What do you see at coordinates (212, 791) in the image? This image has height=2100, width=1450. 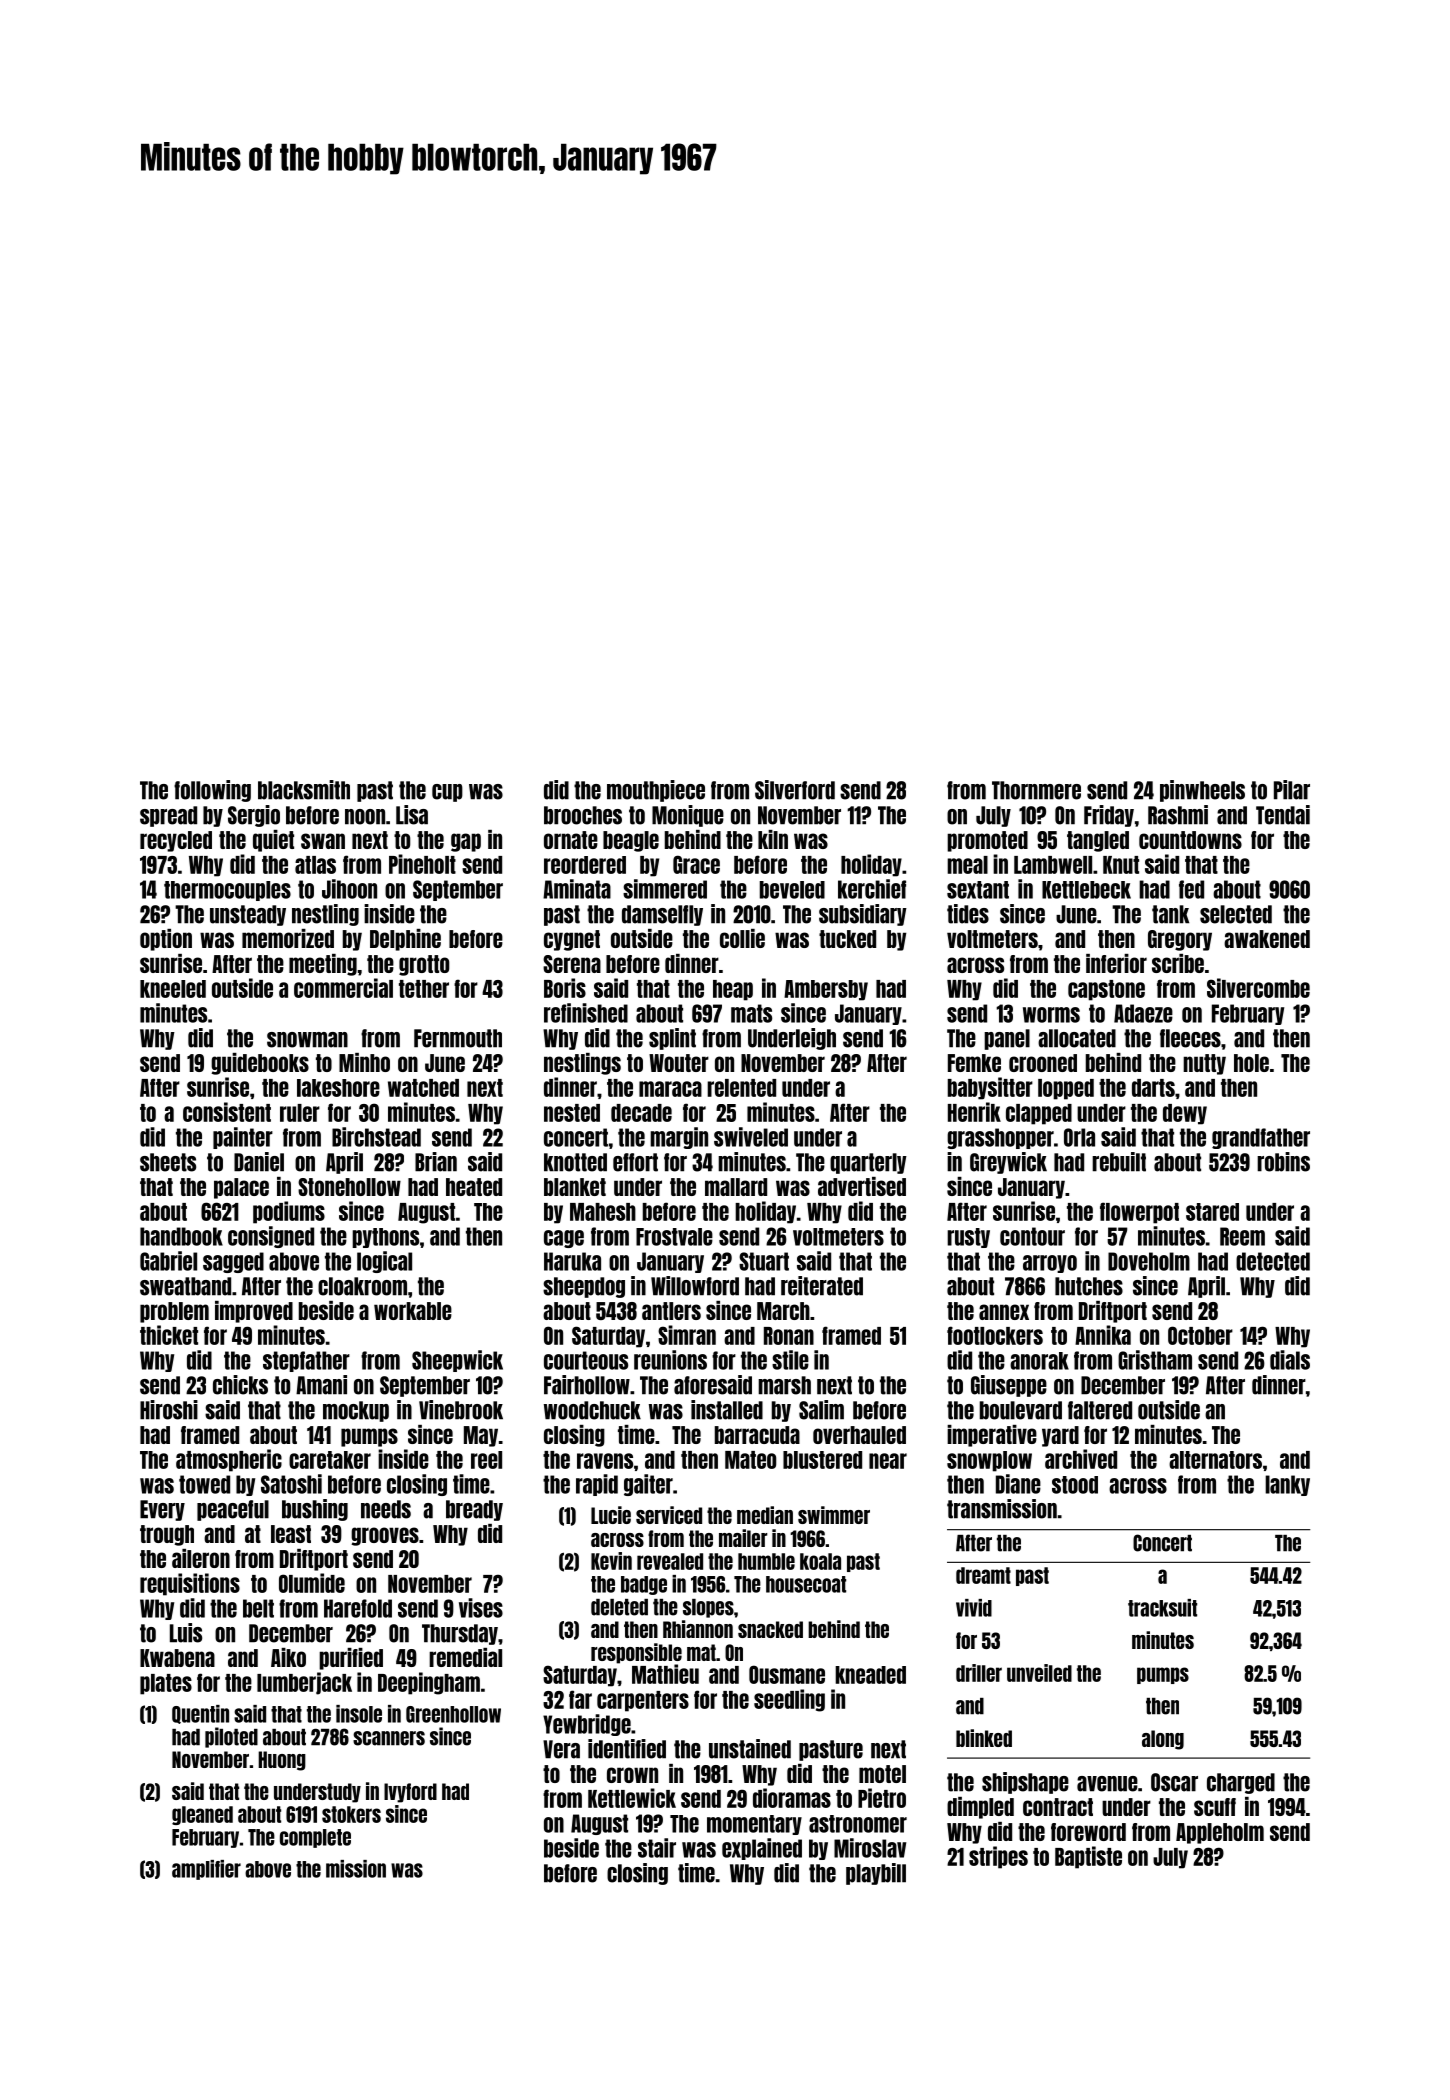 I see `following` at bounding box center [212, 791].
